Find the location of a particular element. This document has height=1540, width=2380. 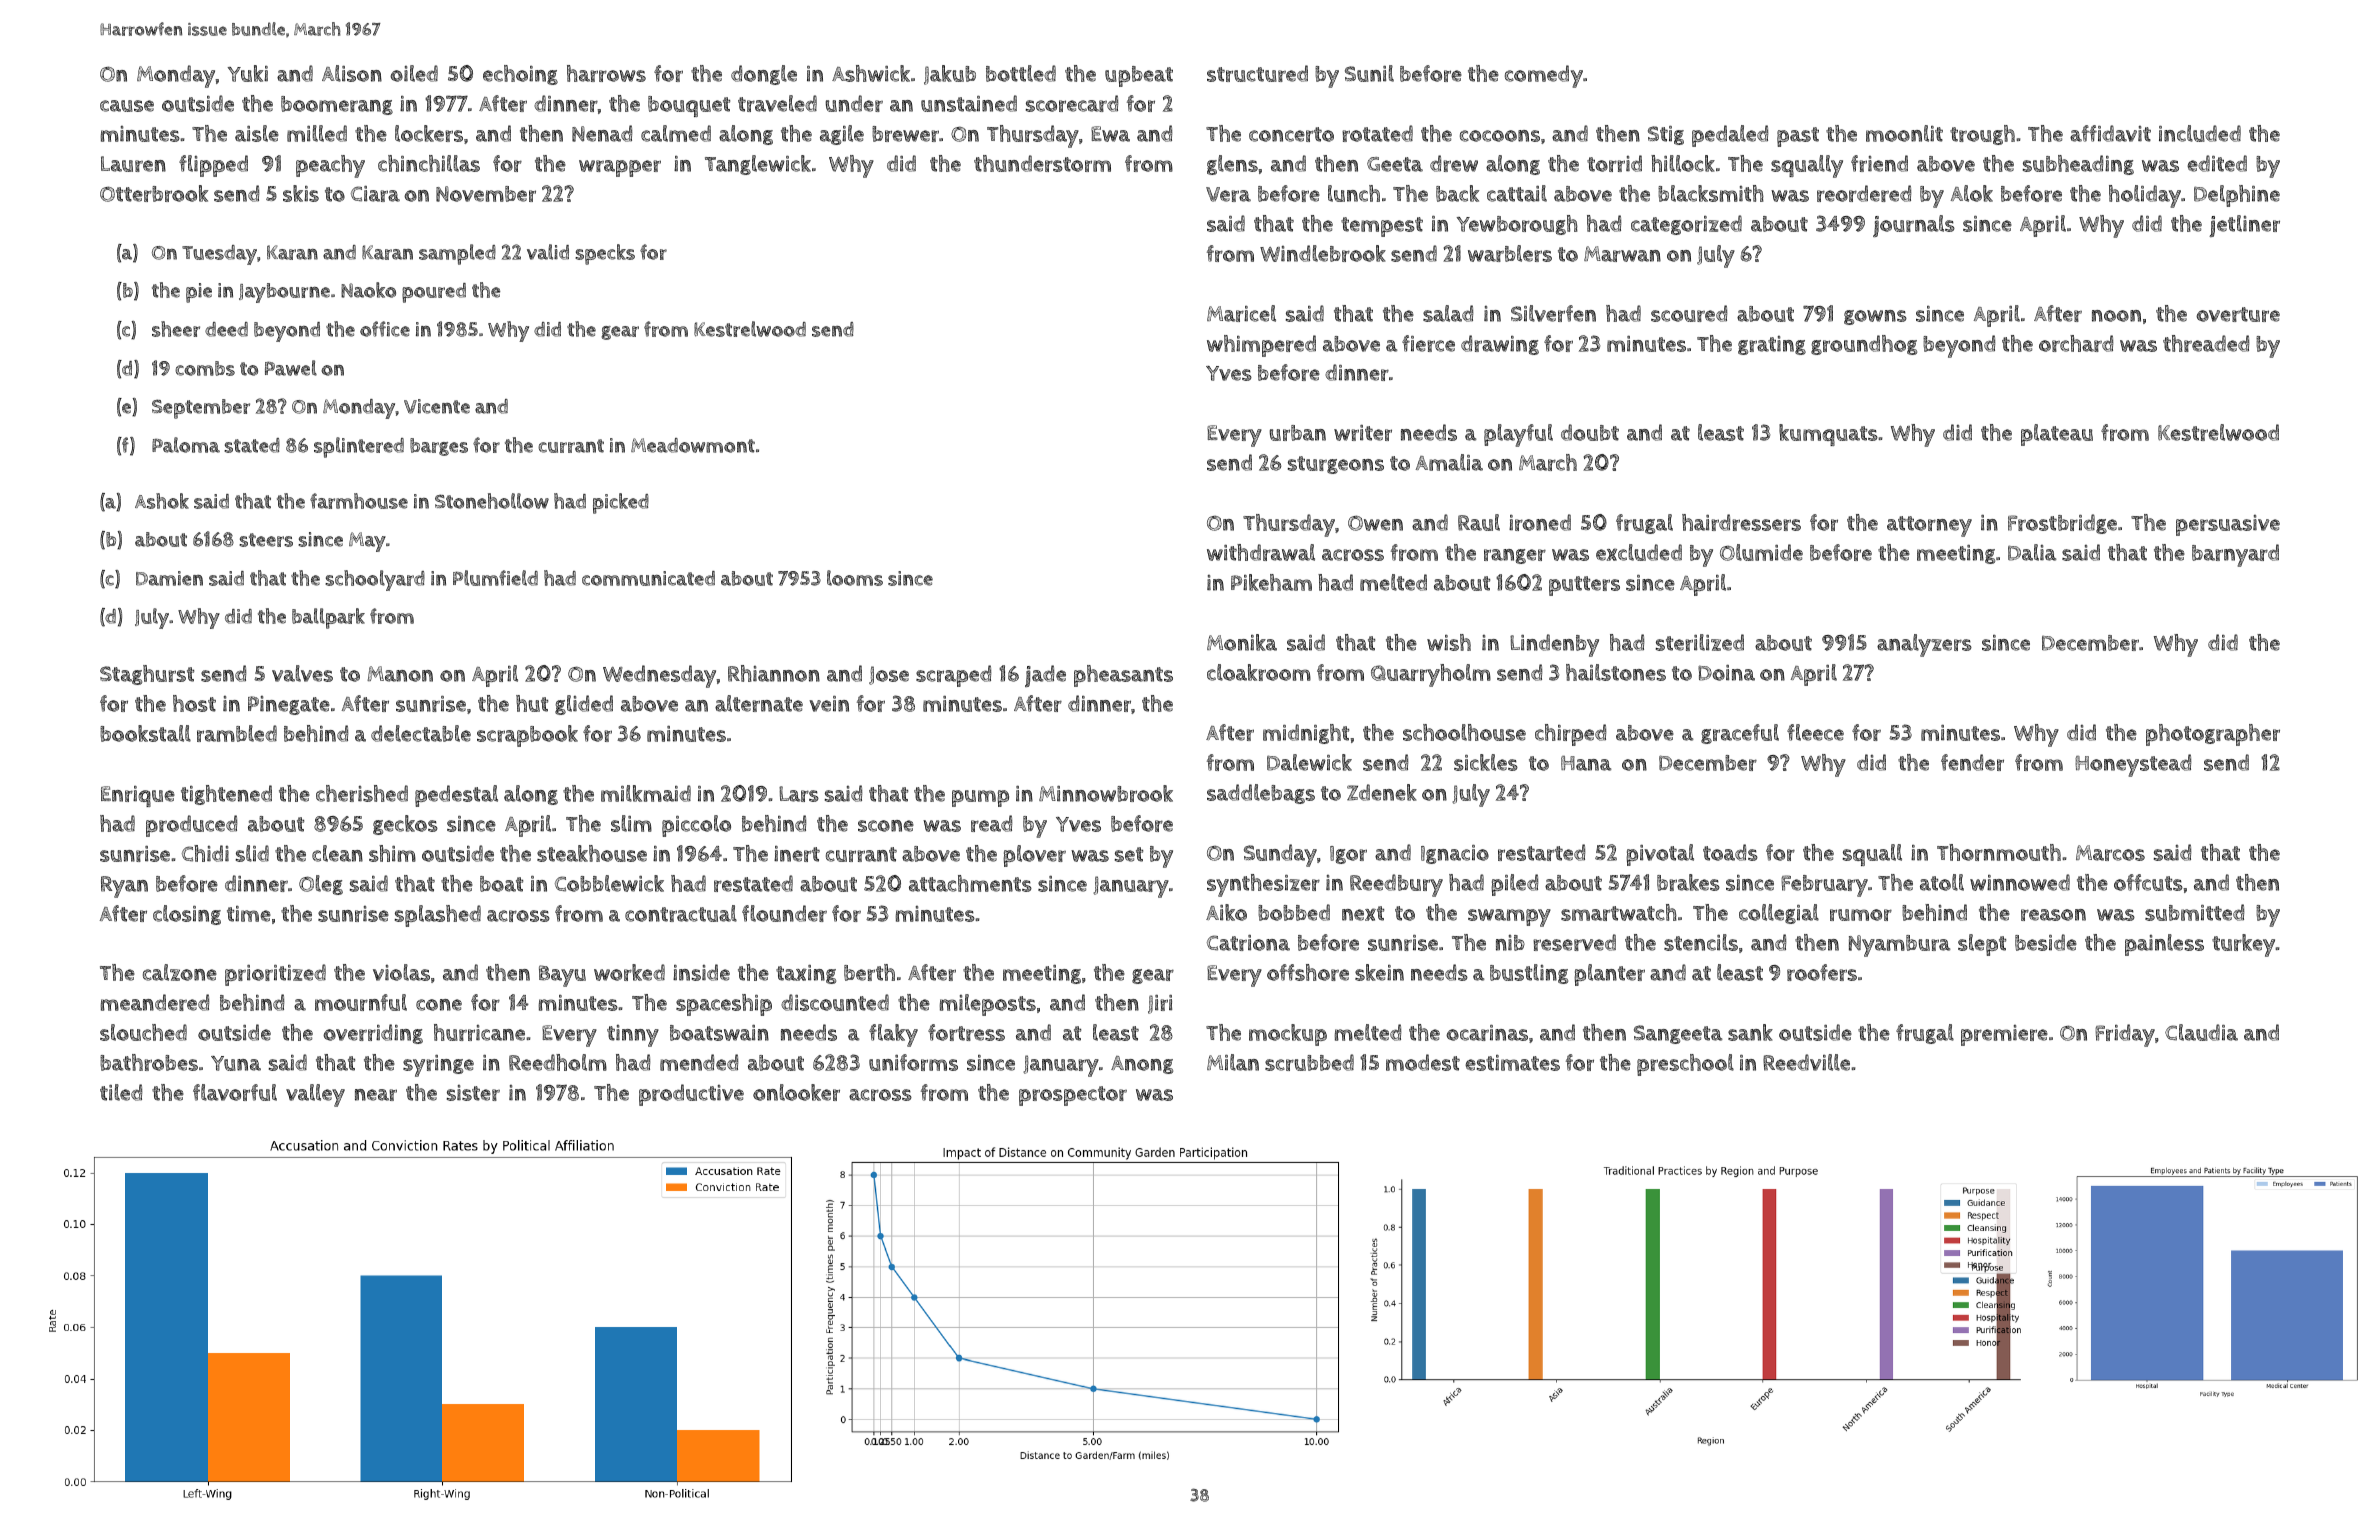

Pikeham is located at coordinates (1271, 582).
